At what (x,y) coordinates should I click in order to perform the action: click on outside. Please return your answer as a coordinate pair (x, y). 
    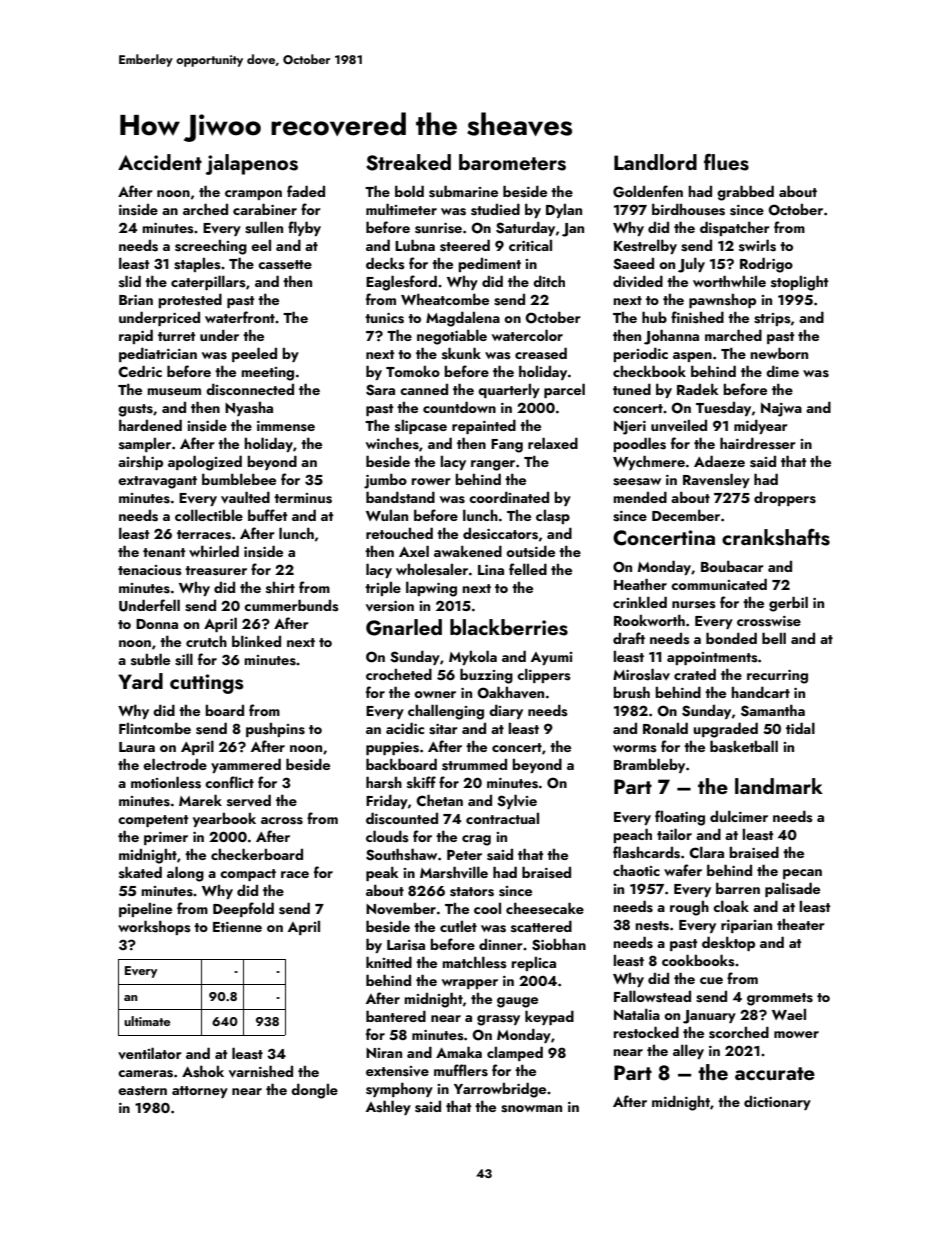
    Looking at the image, I should click on (530, 551).
